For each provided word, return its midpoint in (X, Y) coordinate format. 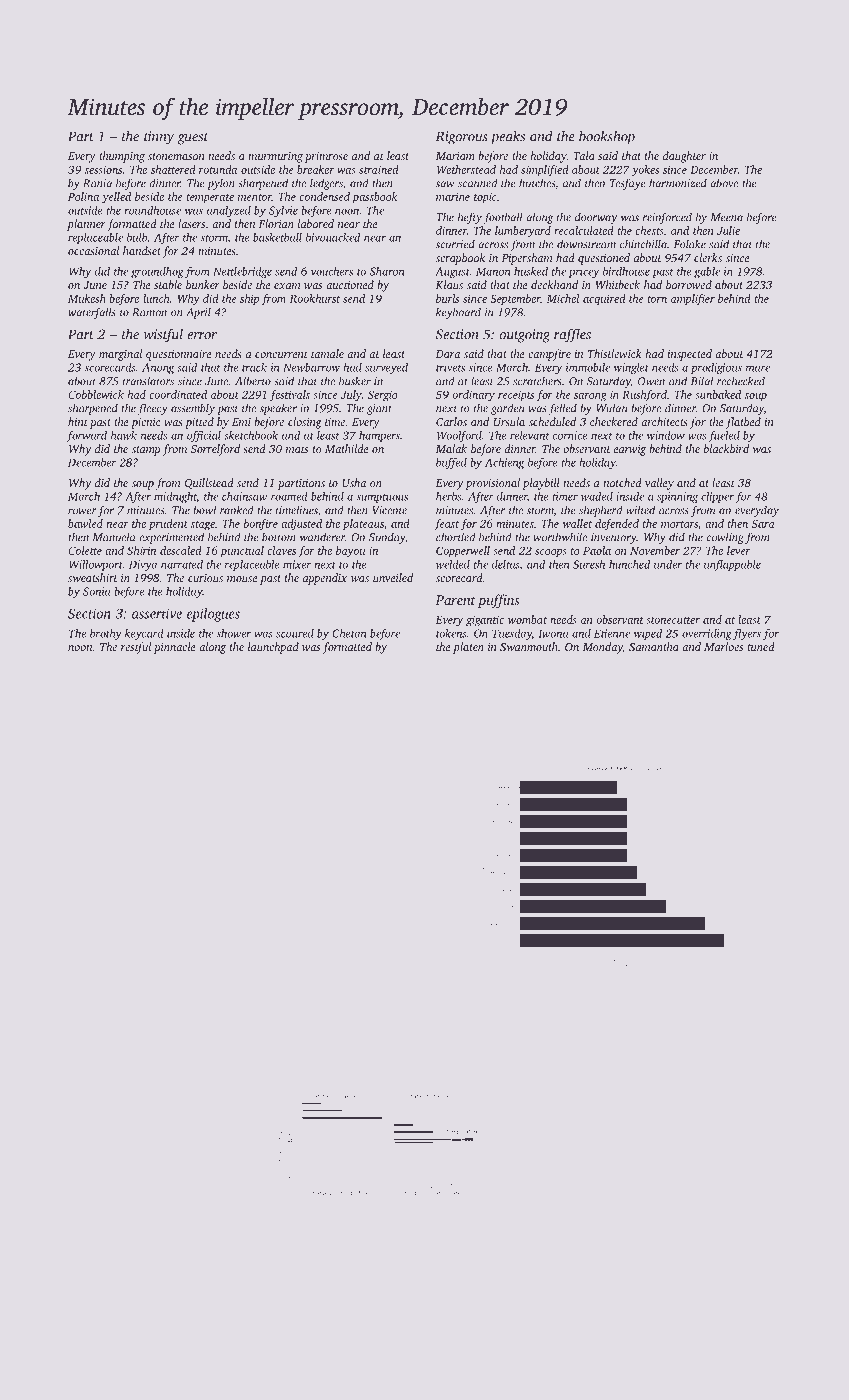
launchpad (273, 648)
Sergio (383, 396)
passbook (375, 198)
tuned (761, 646)
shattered (173, 169)
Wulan (611, 408)
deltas (505, 564)
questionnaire (179, 355)
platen (468, 648)
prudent (168, 525)
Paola (597, 550)
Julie (728, 230)
